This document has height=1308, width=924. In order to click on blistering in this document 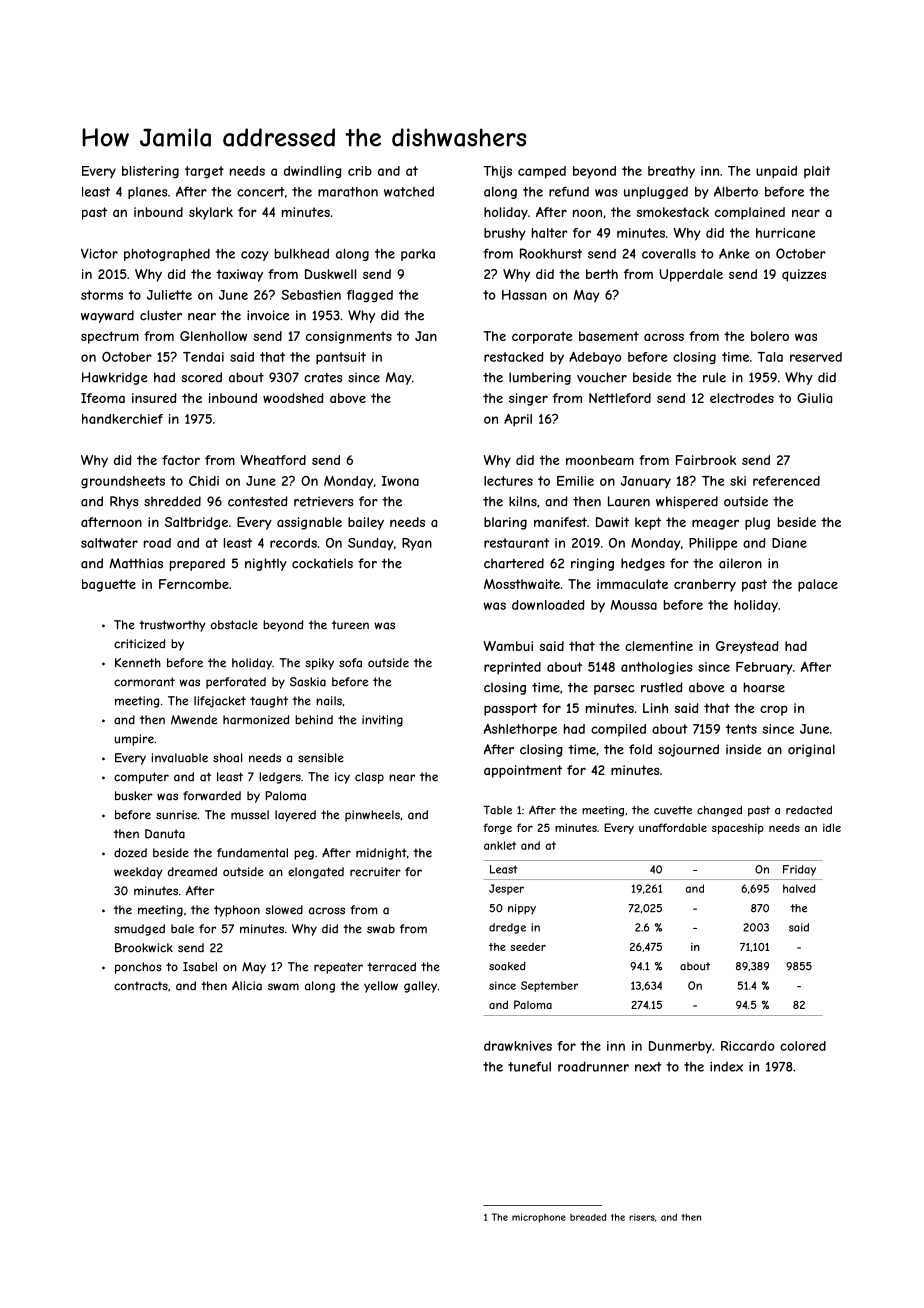, I will do `click(150, 172)`.
